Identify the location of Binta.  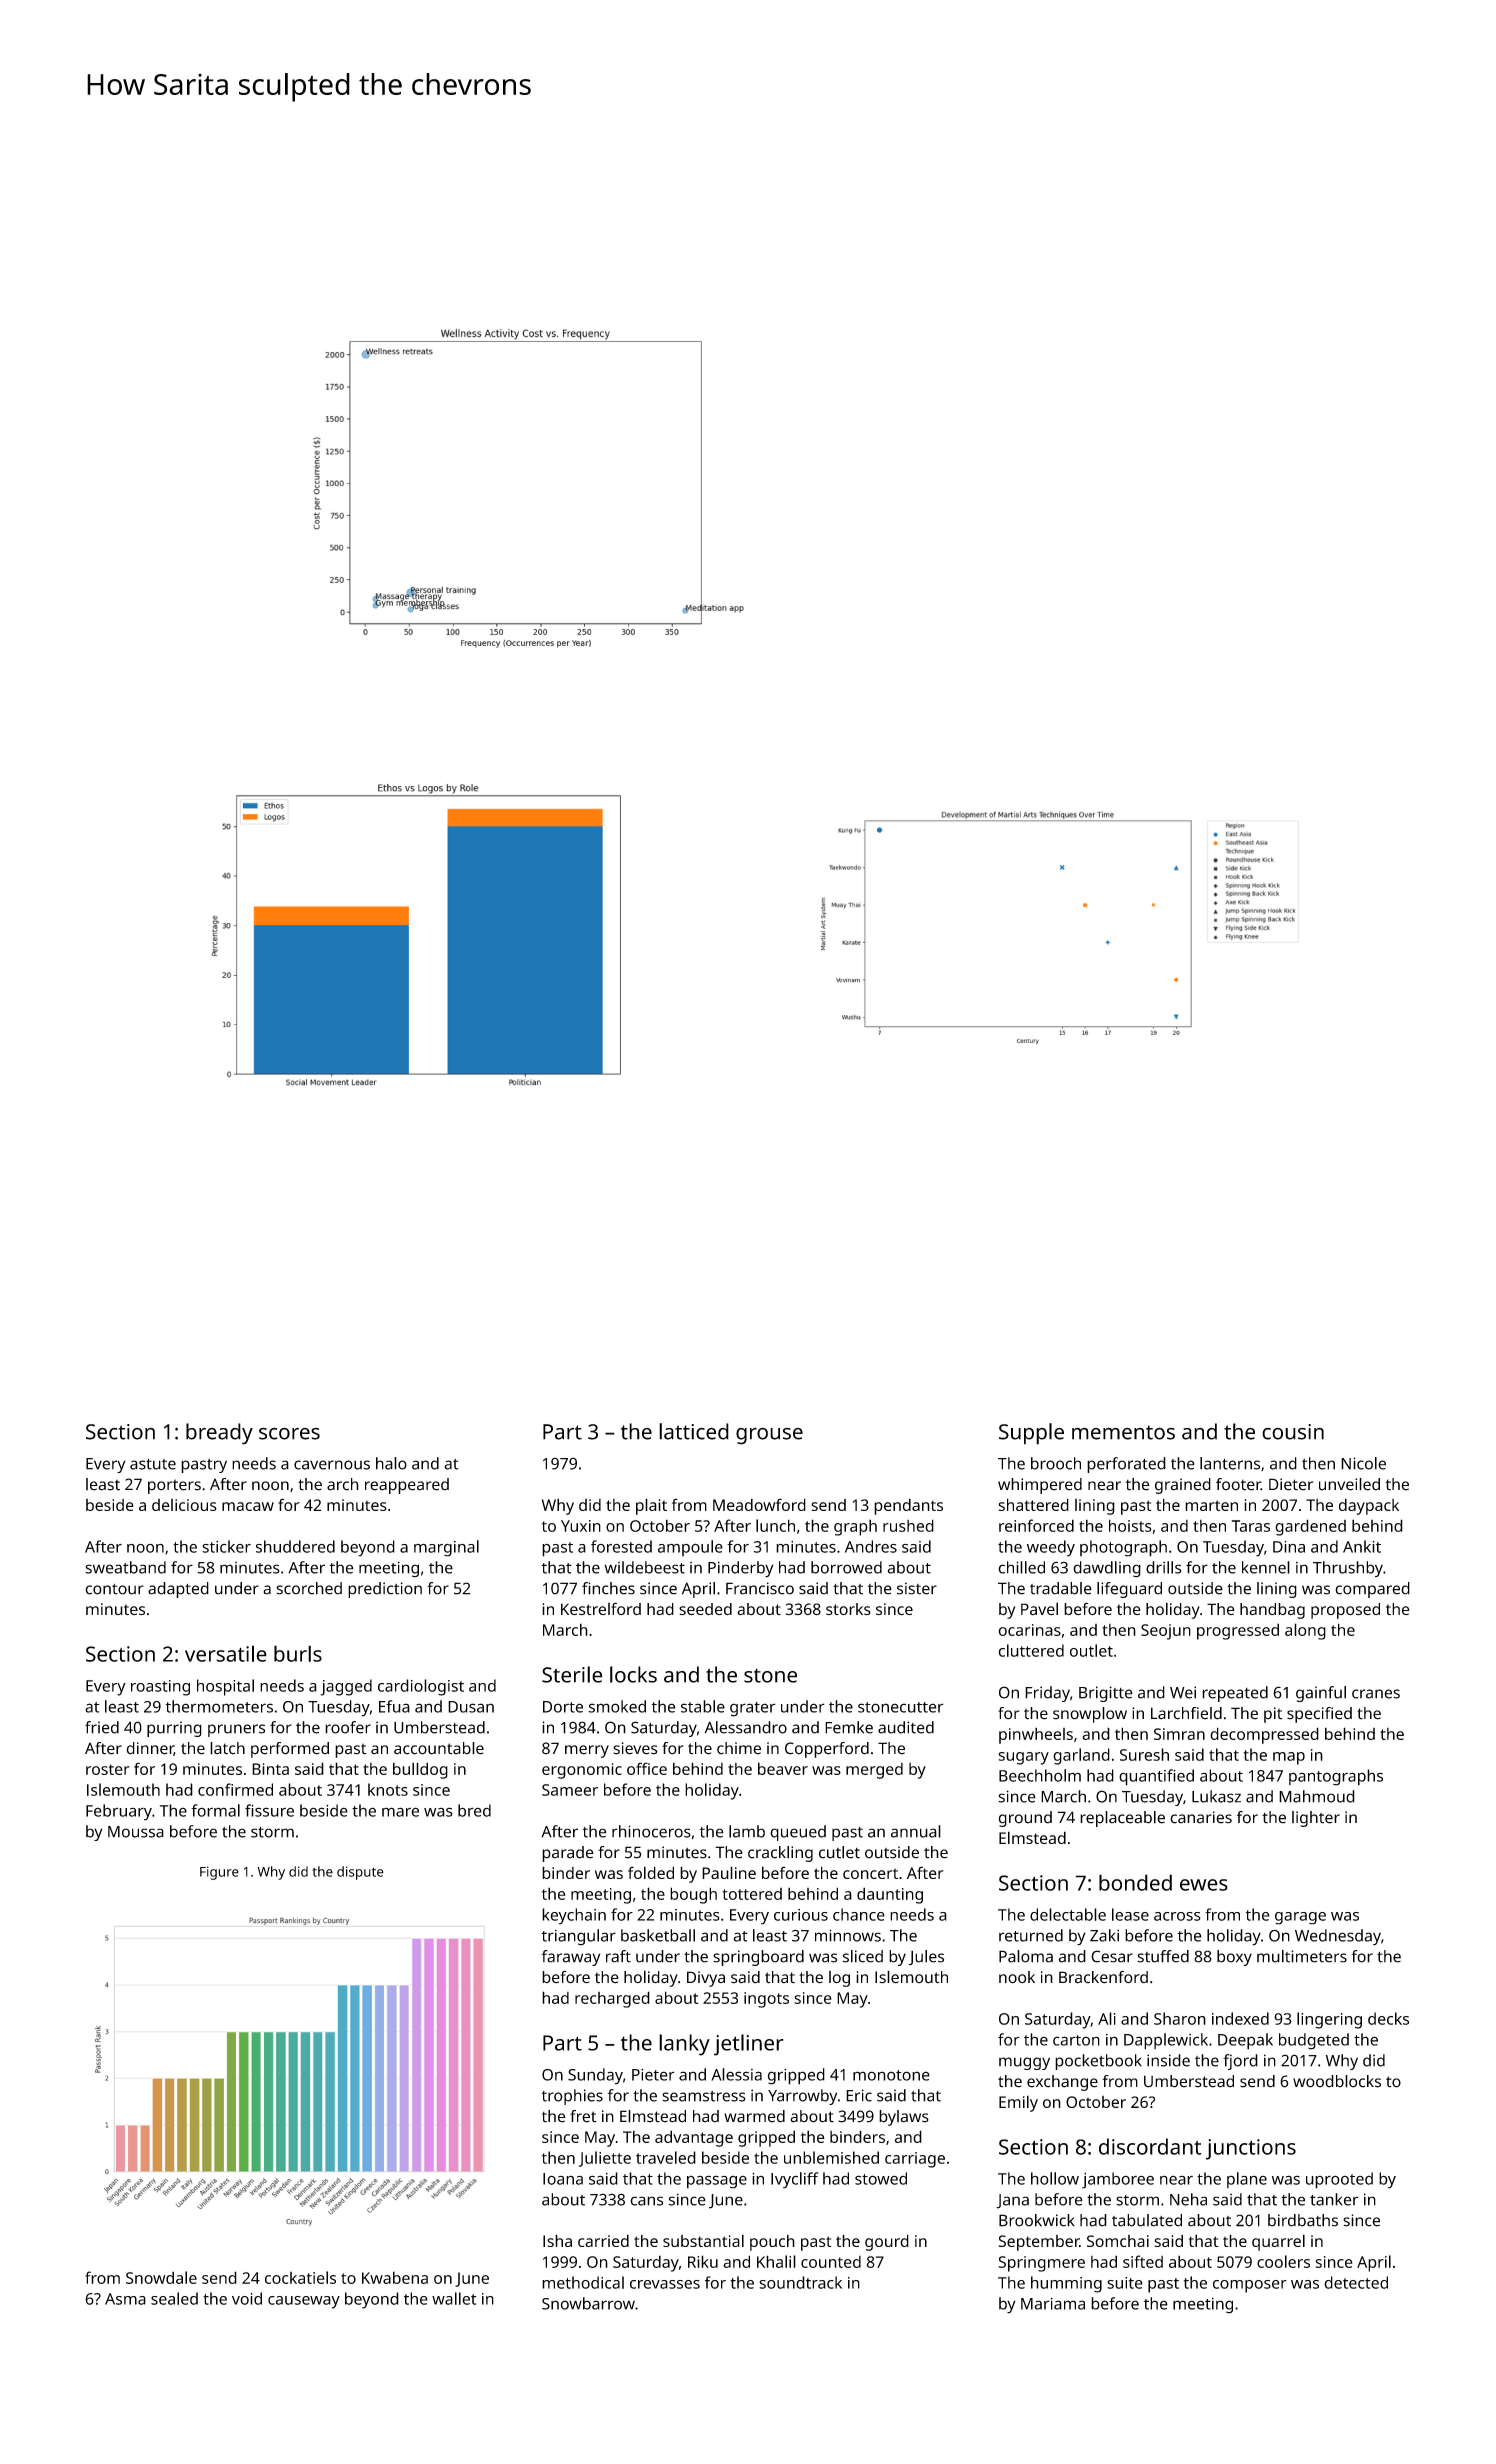
(270, 1769).
